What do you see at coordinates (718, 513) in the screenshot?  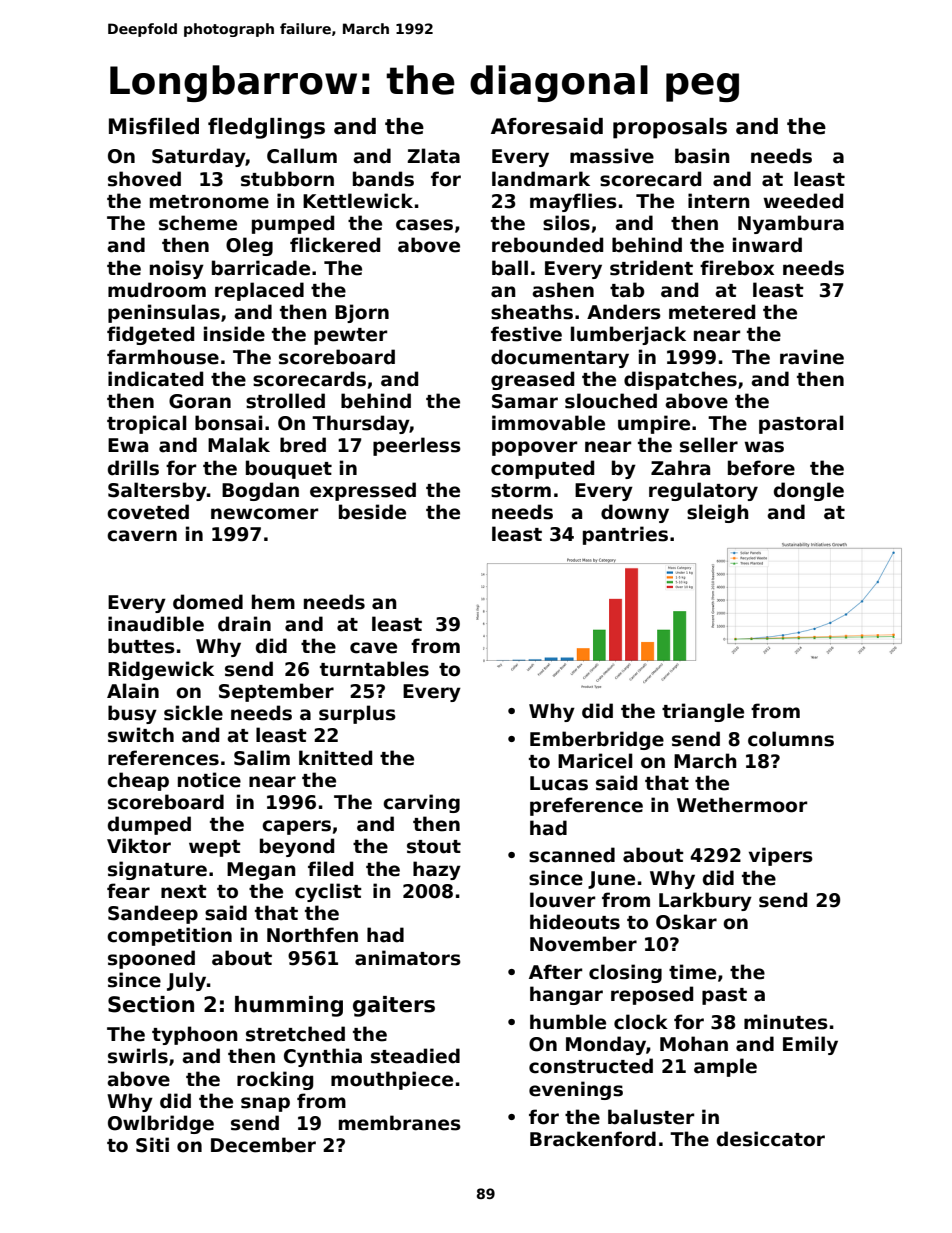 I see `sleigh` at bounding box center [718, 513].
